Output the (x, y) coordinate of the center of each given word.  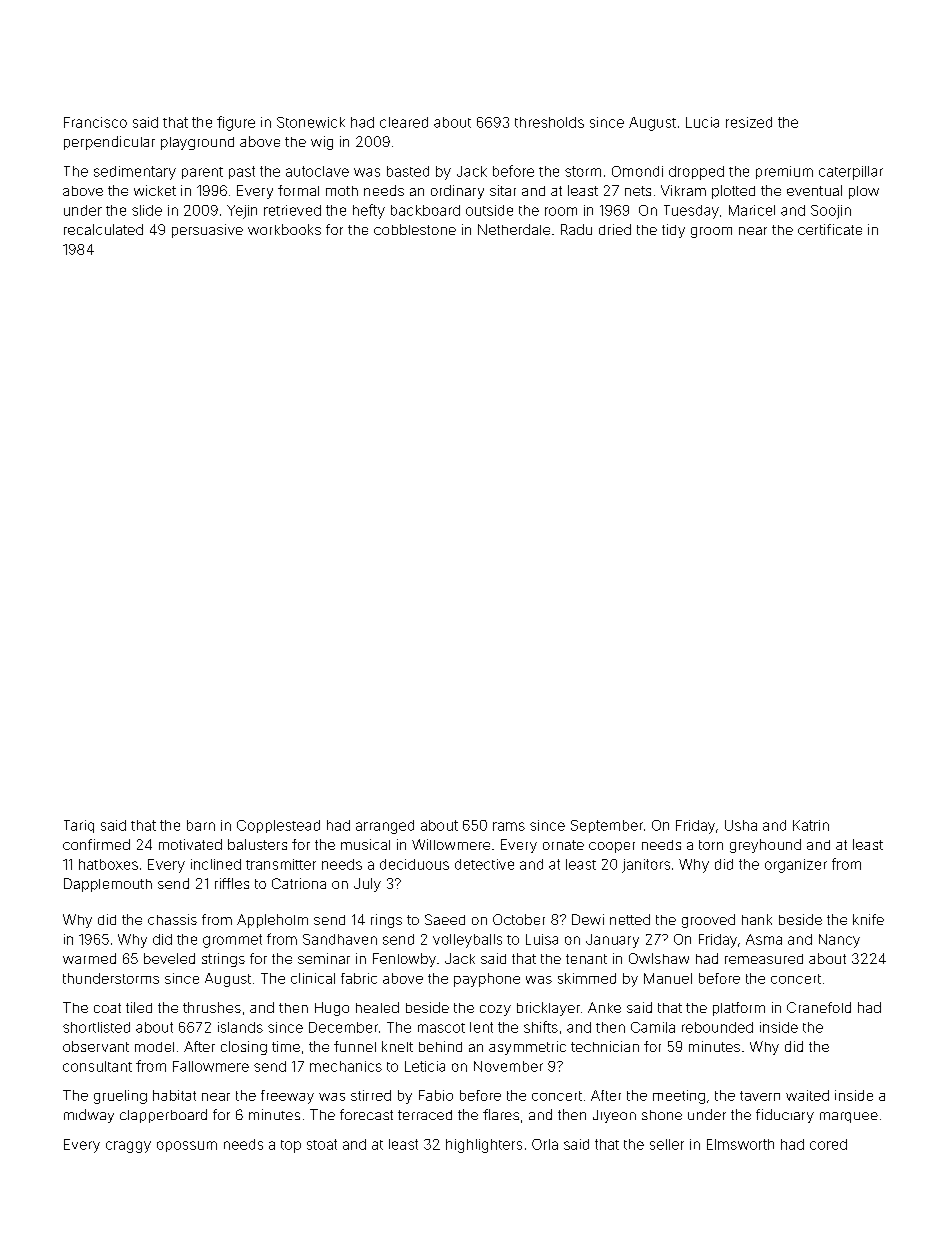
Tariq (79, 826)
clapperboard (163, 1116)
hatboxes (108, 864)
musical (365, 844)
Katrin (811, 825)
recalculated (103, 229)
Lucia (702, 122)
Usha (741, 825)
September (607, 826)
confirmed (96, 844)
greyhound (765, 846)
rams (509, 826)
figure (236, 123)
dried (615, 229)
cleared (404, 122)
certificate (830, 229)
